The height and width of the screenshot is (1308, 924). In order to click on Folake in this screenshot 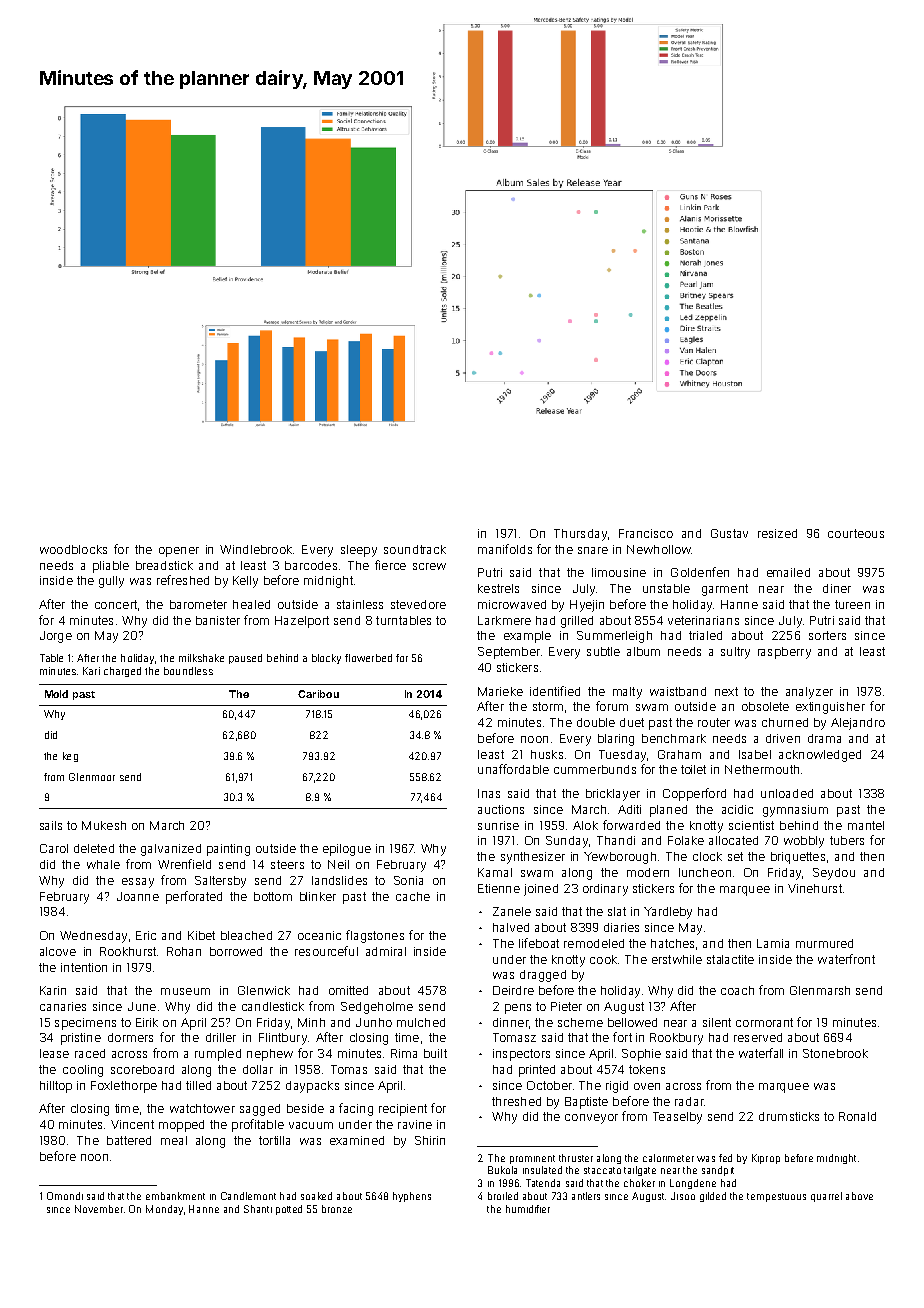, I will do `click(686, 840)`.
